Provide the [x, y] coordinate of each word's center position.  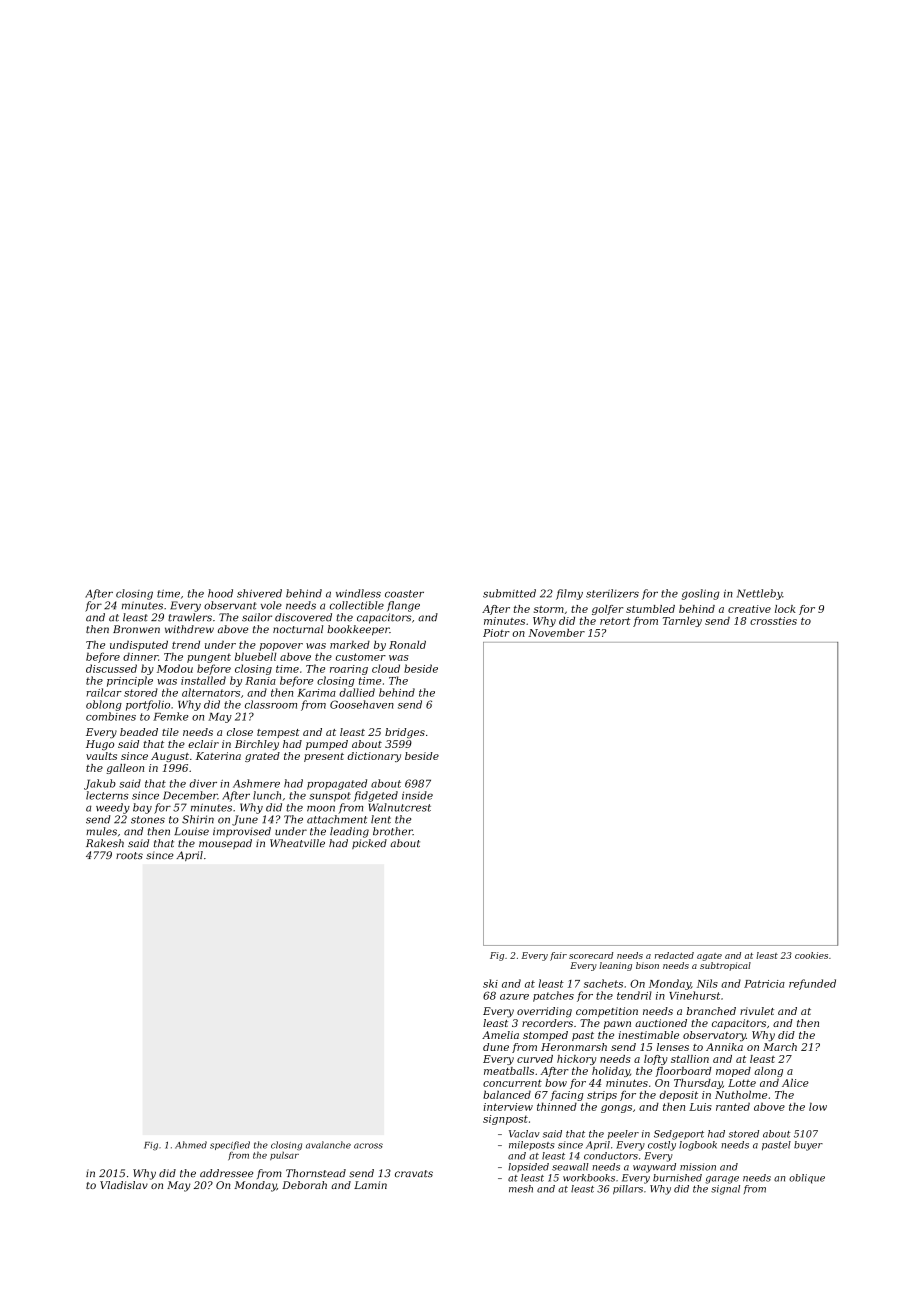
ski [490, 983]
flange [403, 606]
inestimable [648, 1035]
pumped [327, 745]
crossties [773, 621]
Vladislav [124, 1185]
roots [129, 856]
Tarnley [682, 622]
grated [262, 757]
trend [186, 644]
